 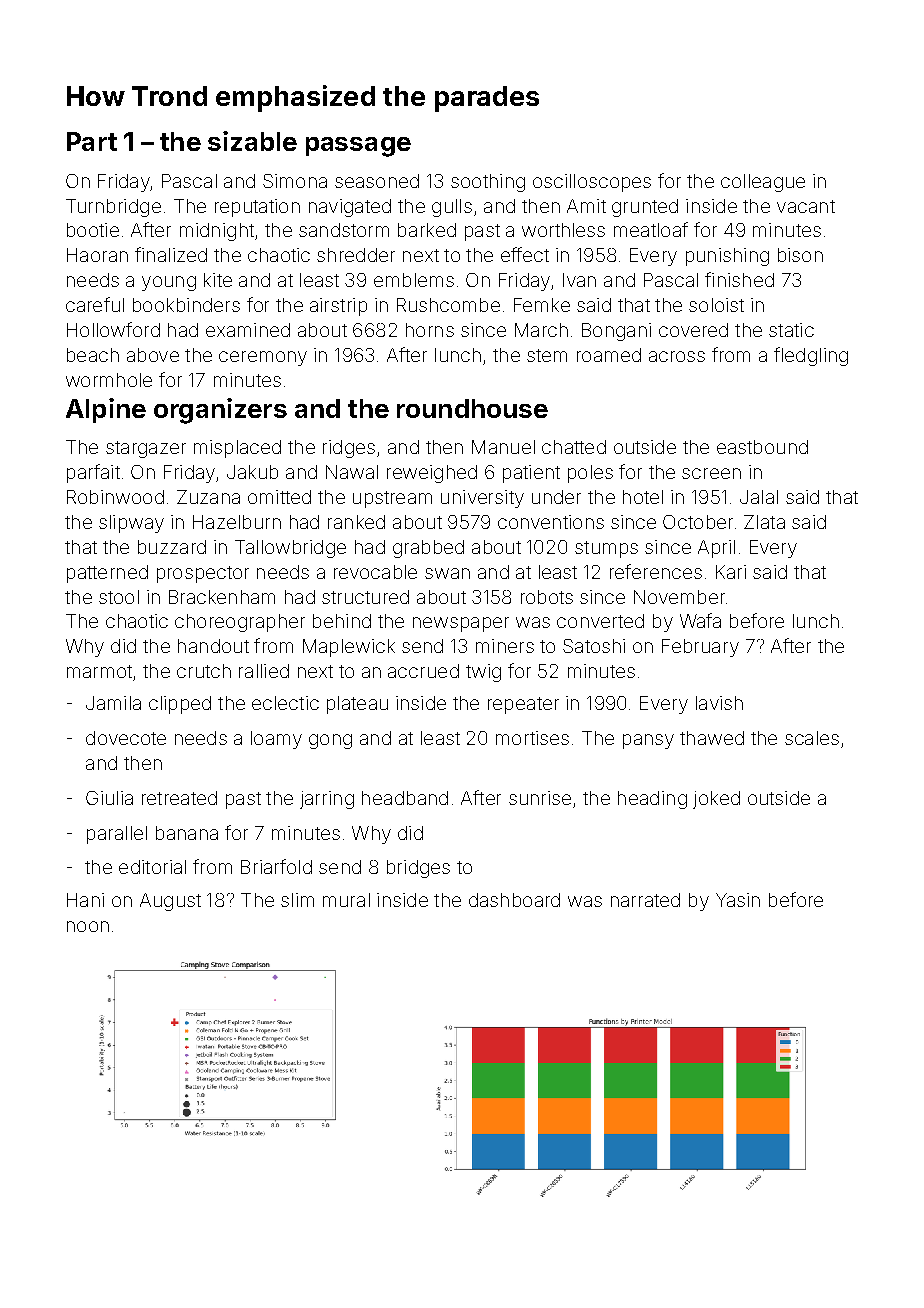 I want to click on noon, so click(x=88, y=926).
